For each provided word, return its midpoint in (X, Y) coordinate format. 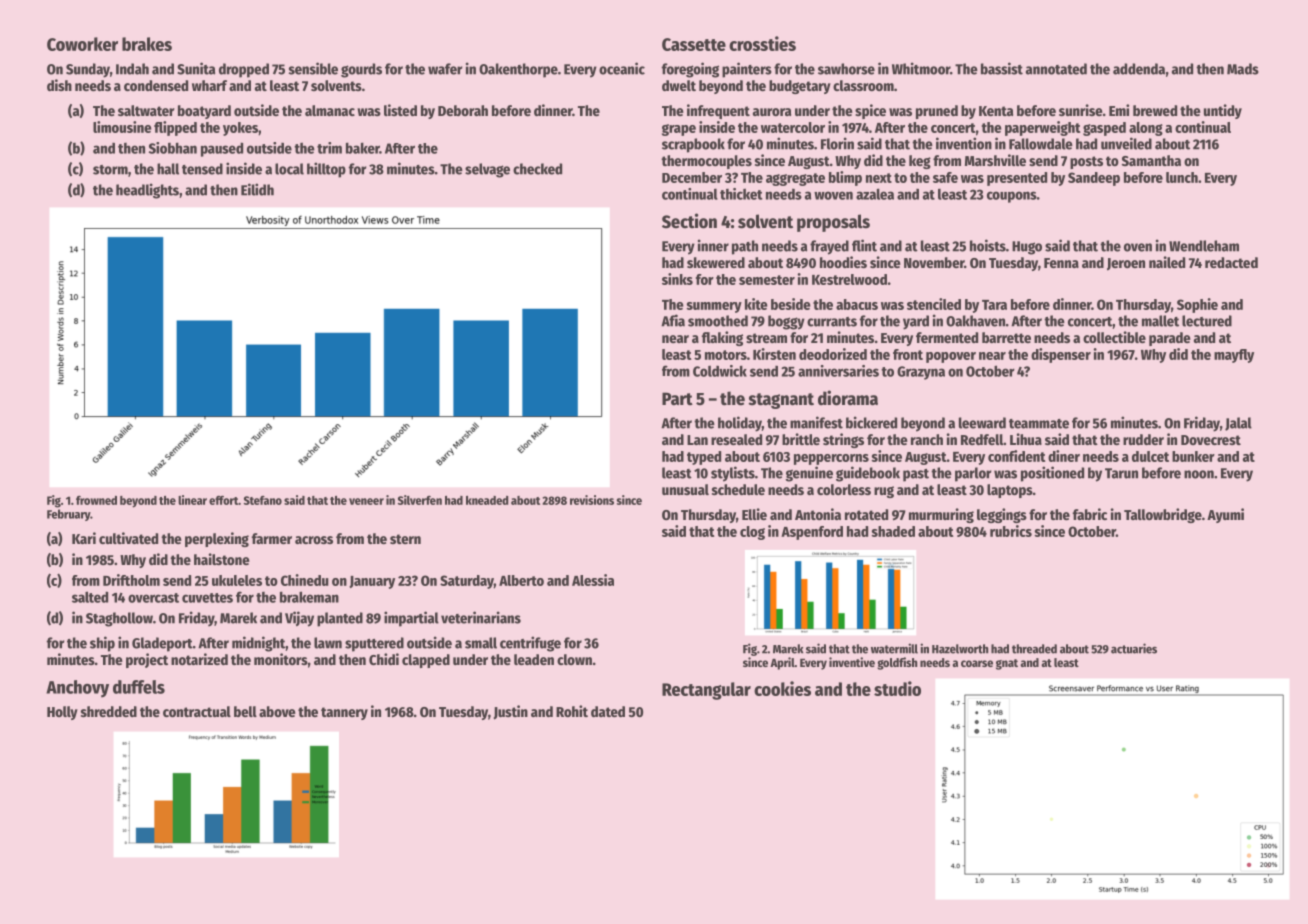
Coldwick (720, 371)
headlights (147, 191)
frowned (96, 500)
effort (223, 500)
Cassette (694, 44)
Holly (62, 713)
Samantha (1151, 160)
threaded (1034, 649)
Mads (1243, 69)
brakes (147, 44)
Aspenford (812, 533)
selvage (487, 170)
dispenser (1061, 355)
